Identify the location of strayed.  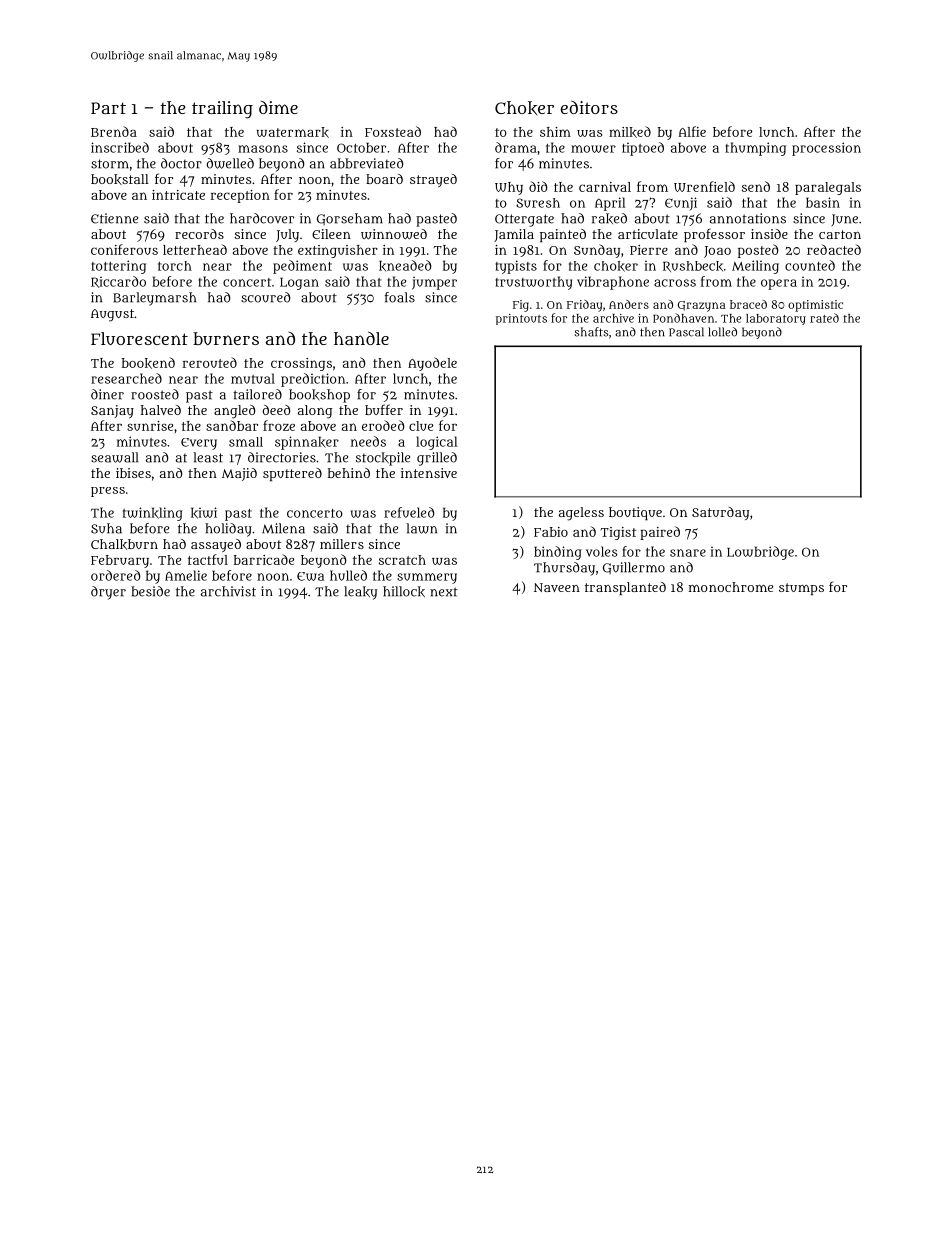
(433, 180).
